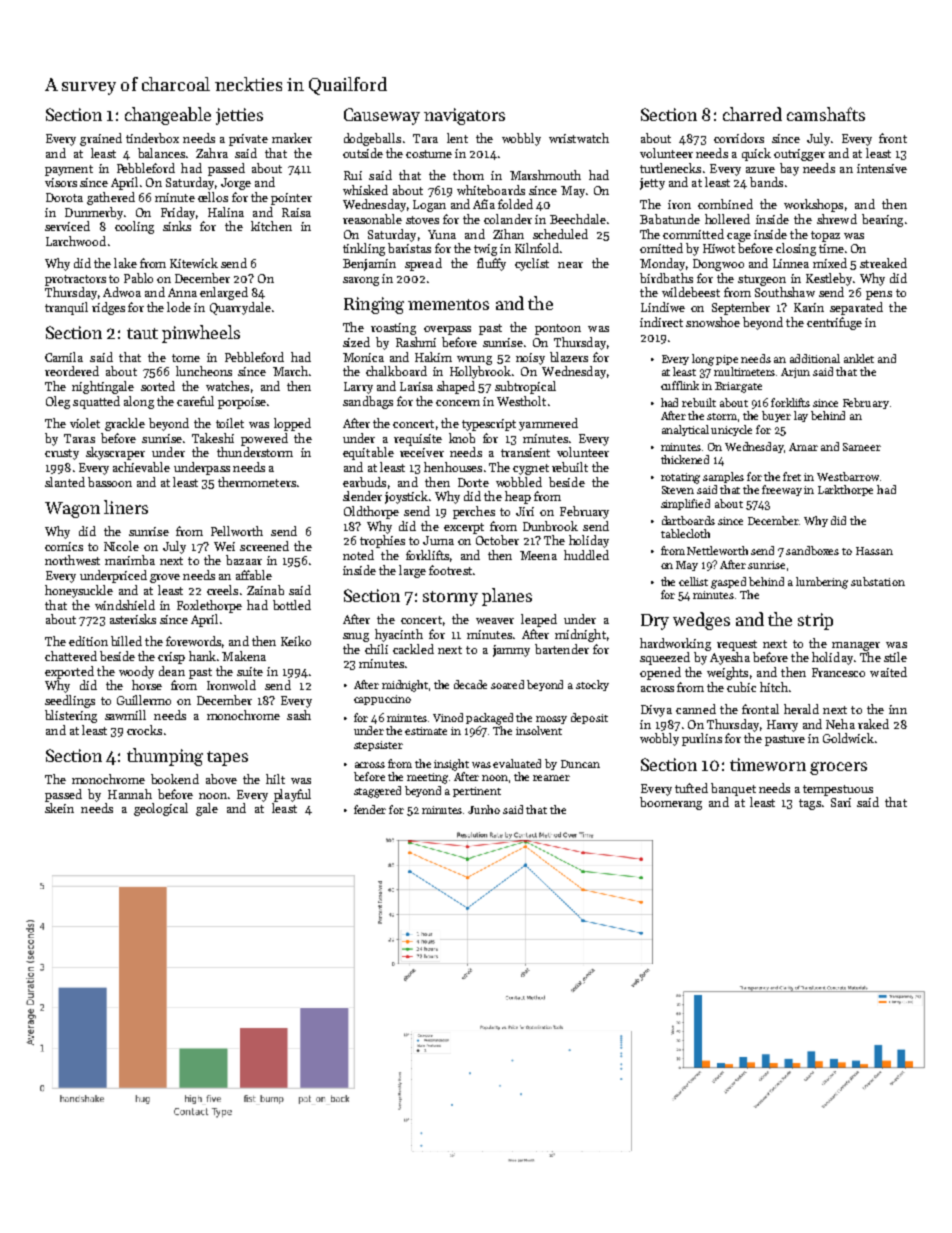 This screenshot has width=952, height=1233. I want to click on charred, so click(752, 114).
